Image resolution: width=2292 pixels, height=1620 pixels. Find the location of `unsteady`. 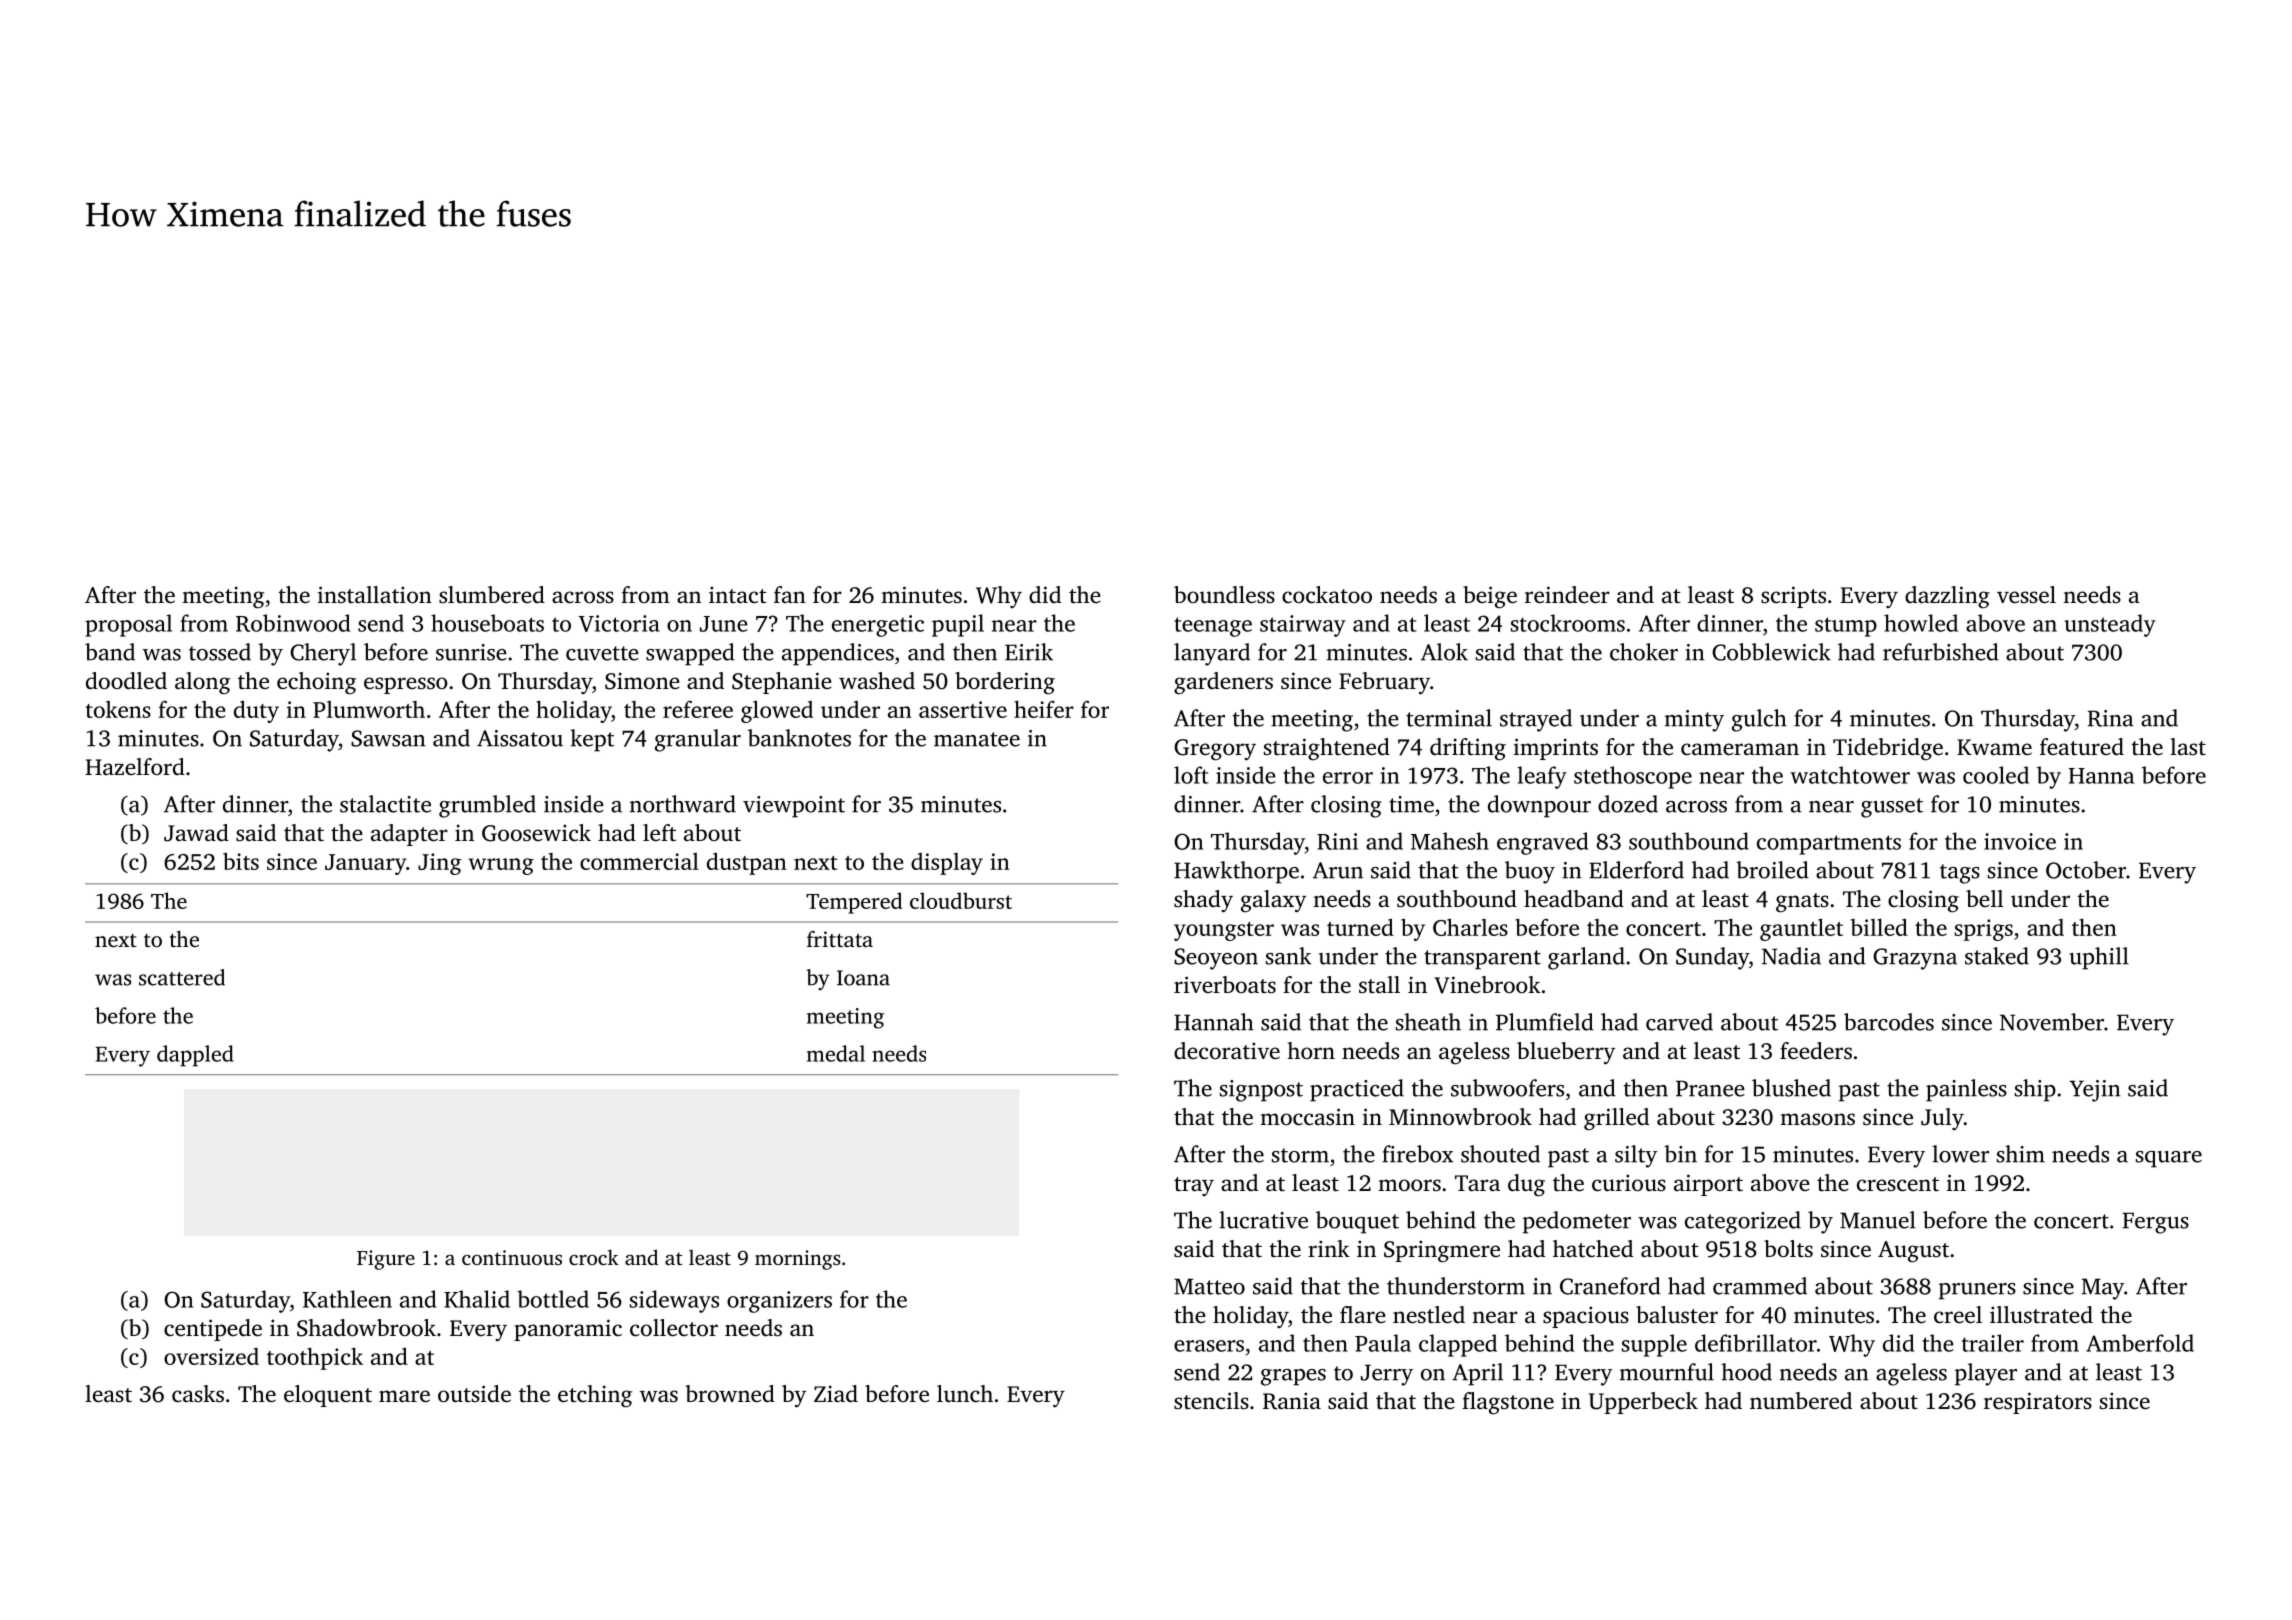

unsteady is located at coordinates (2110, 625).
